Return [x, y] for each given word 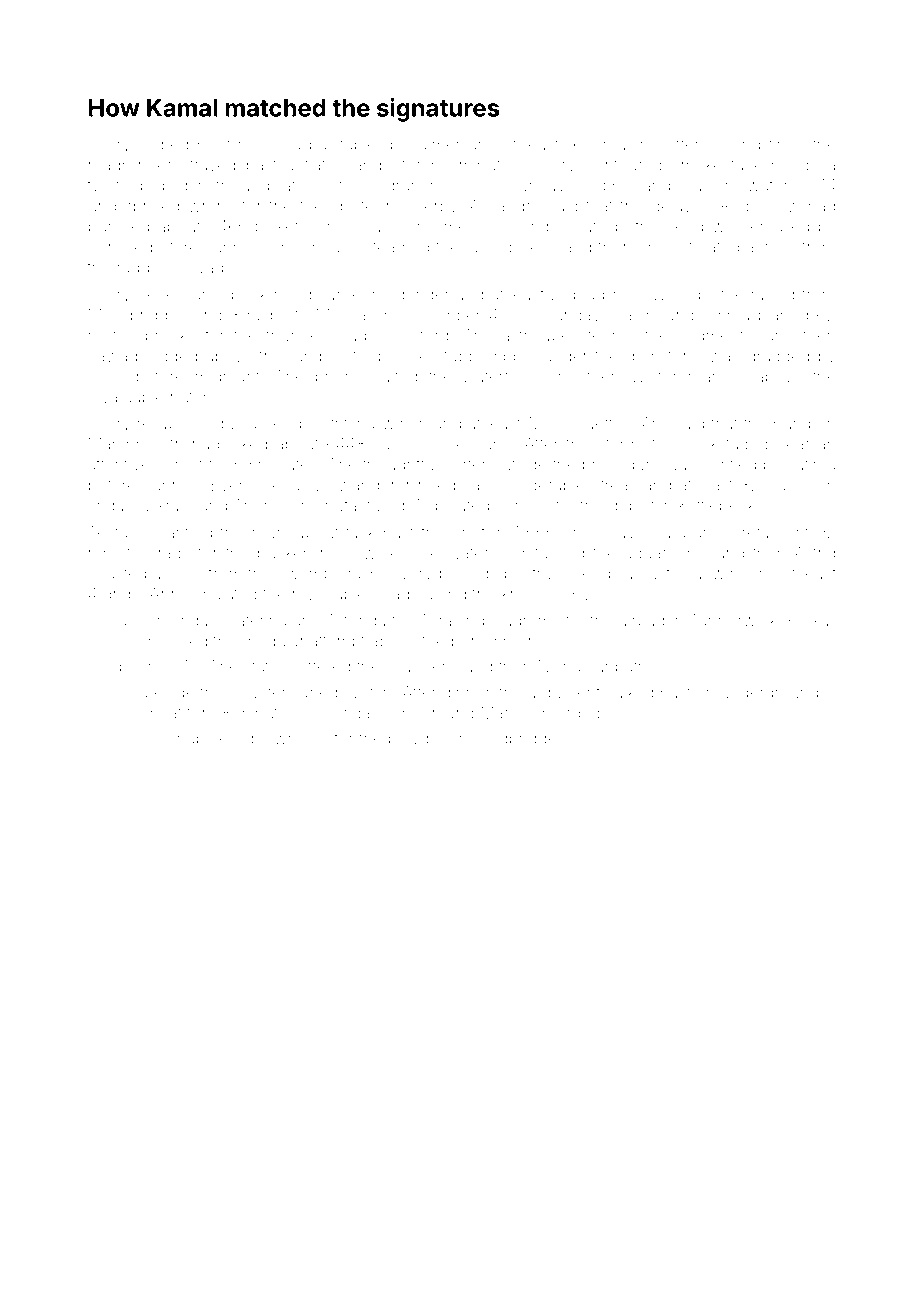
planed [783, 316]
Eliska [809, 620]
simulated [221, 594]
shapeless [207, 740]
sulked [630, 692]
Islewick [367, 553]
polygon [418, 740]
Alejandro [504, 207]
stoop [366, 358]
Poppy [606, 187]
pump [795, 426]
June [492, 444]
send [204, 315]
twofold [115, 185]
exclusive [296, 485]
